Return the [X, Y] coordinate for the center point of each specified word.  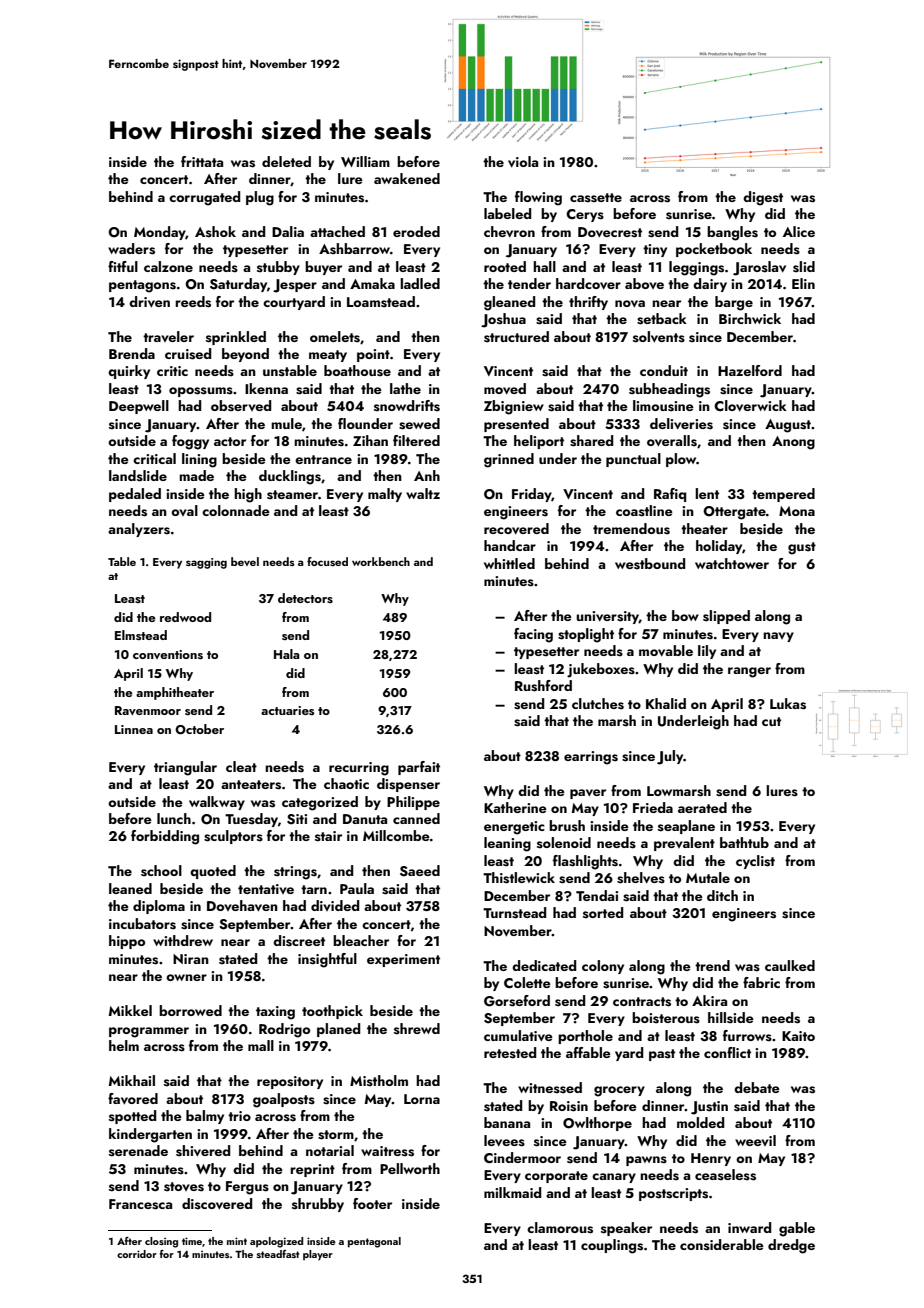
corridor [137, 1254]
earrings [591, 758]
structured [516, 337]
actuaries [287, 710]
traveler [168, 336]
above [644, 283]
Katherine [515, 807]
